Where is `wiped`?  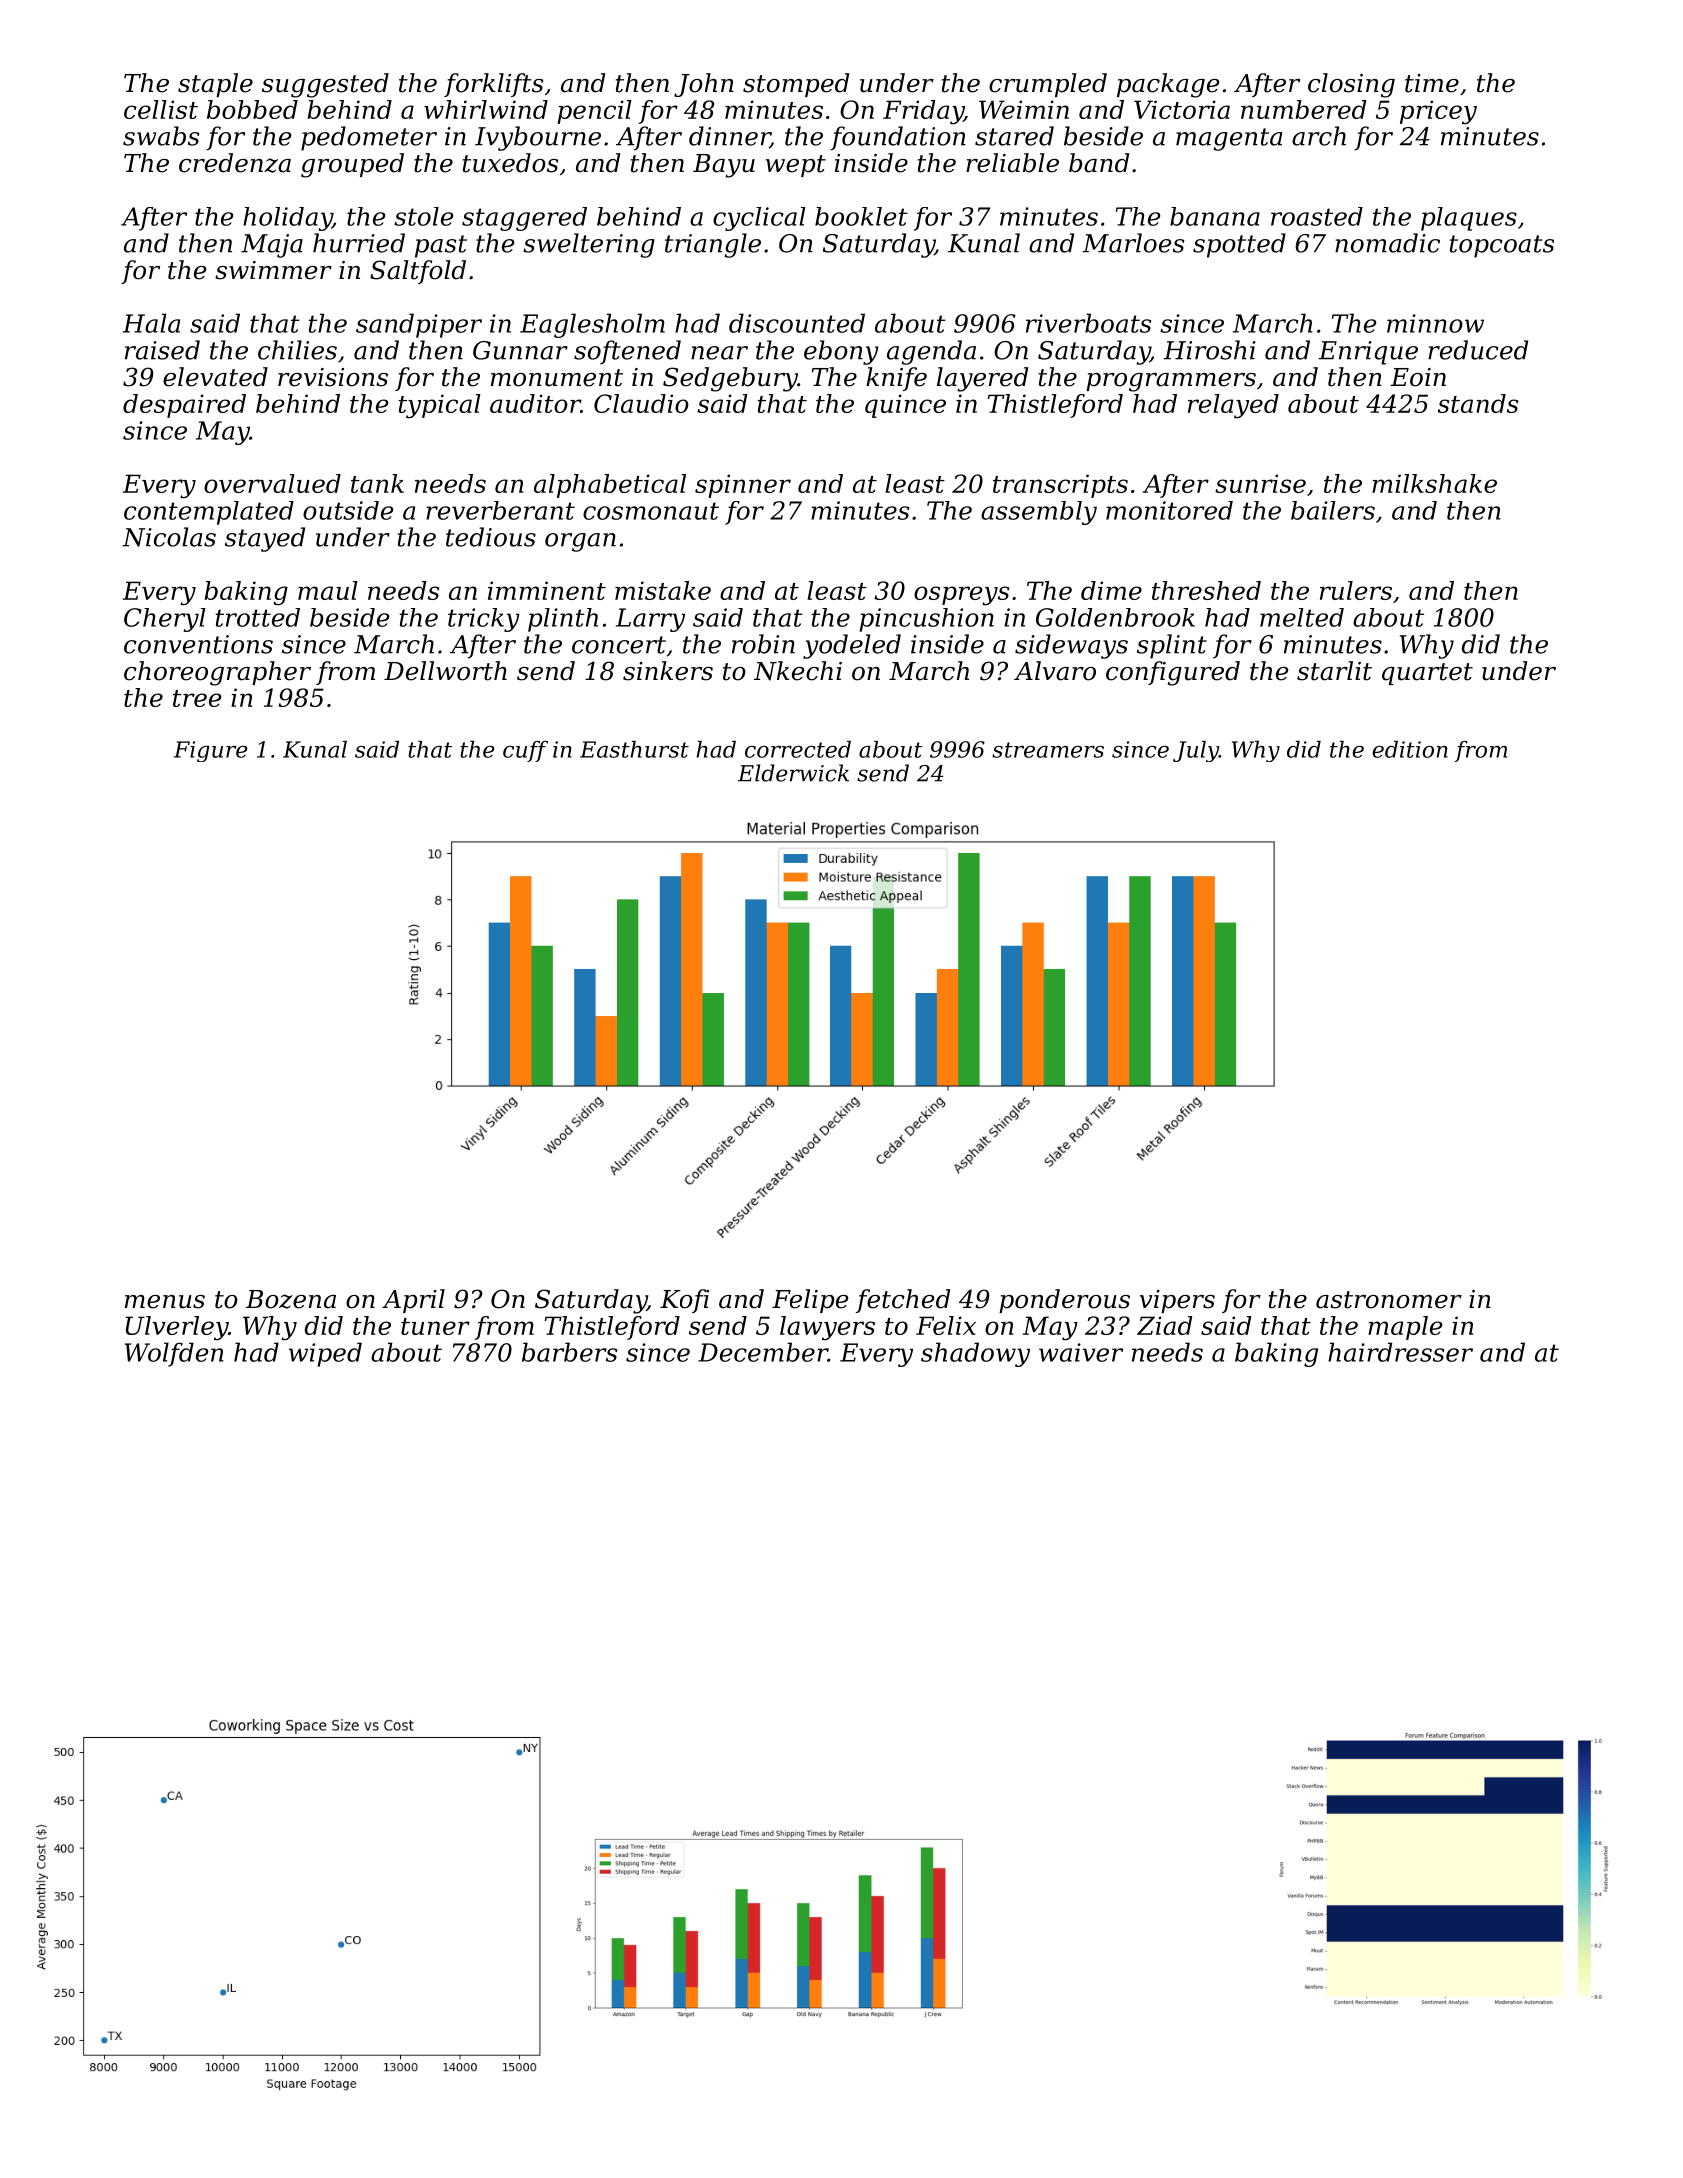 wiped is located at coordinates (325, 1354).
